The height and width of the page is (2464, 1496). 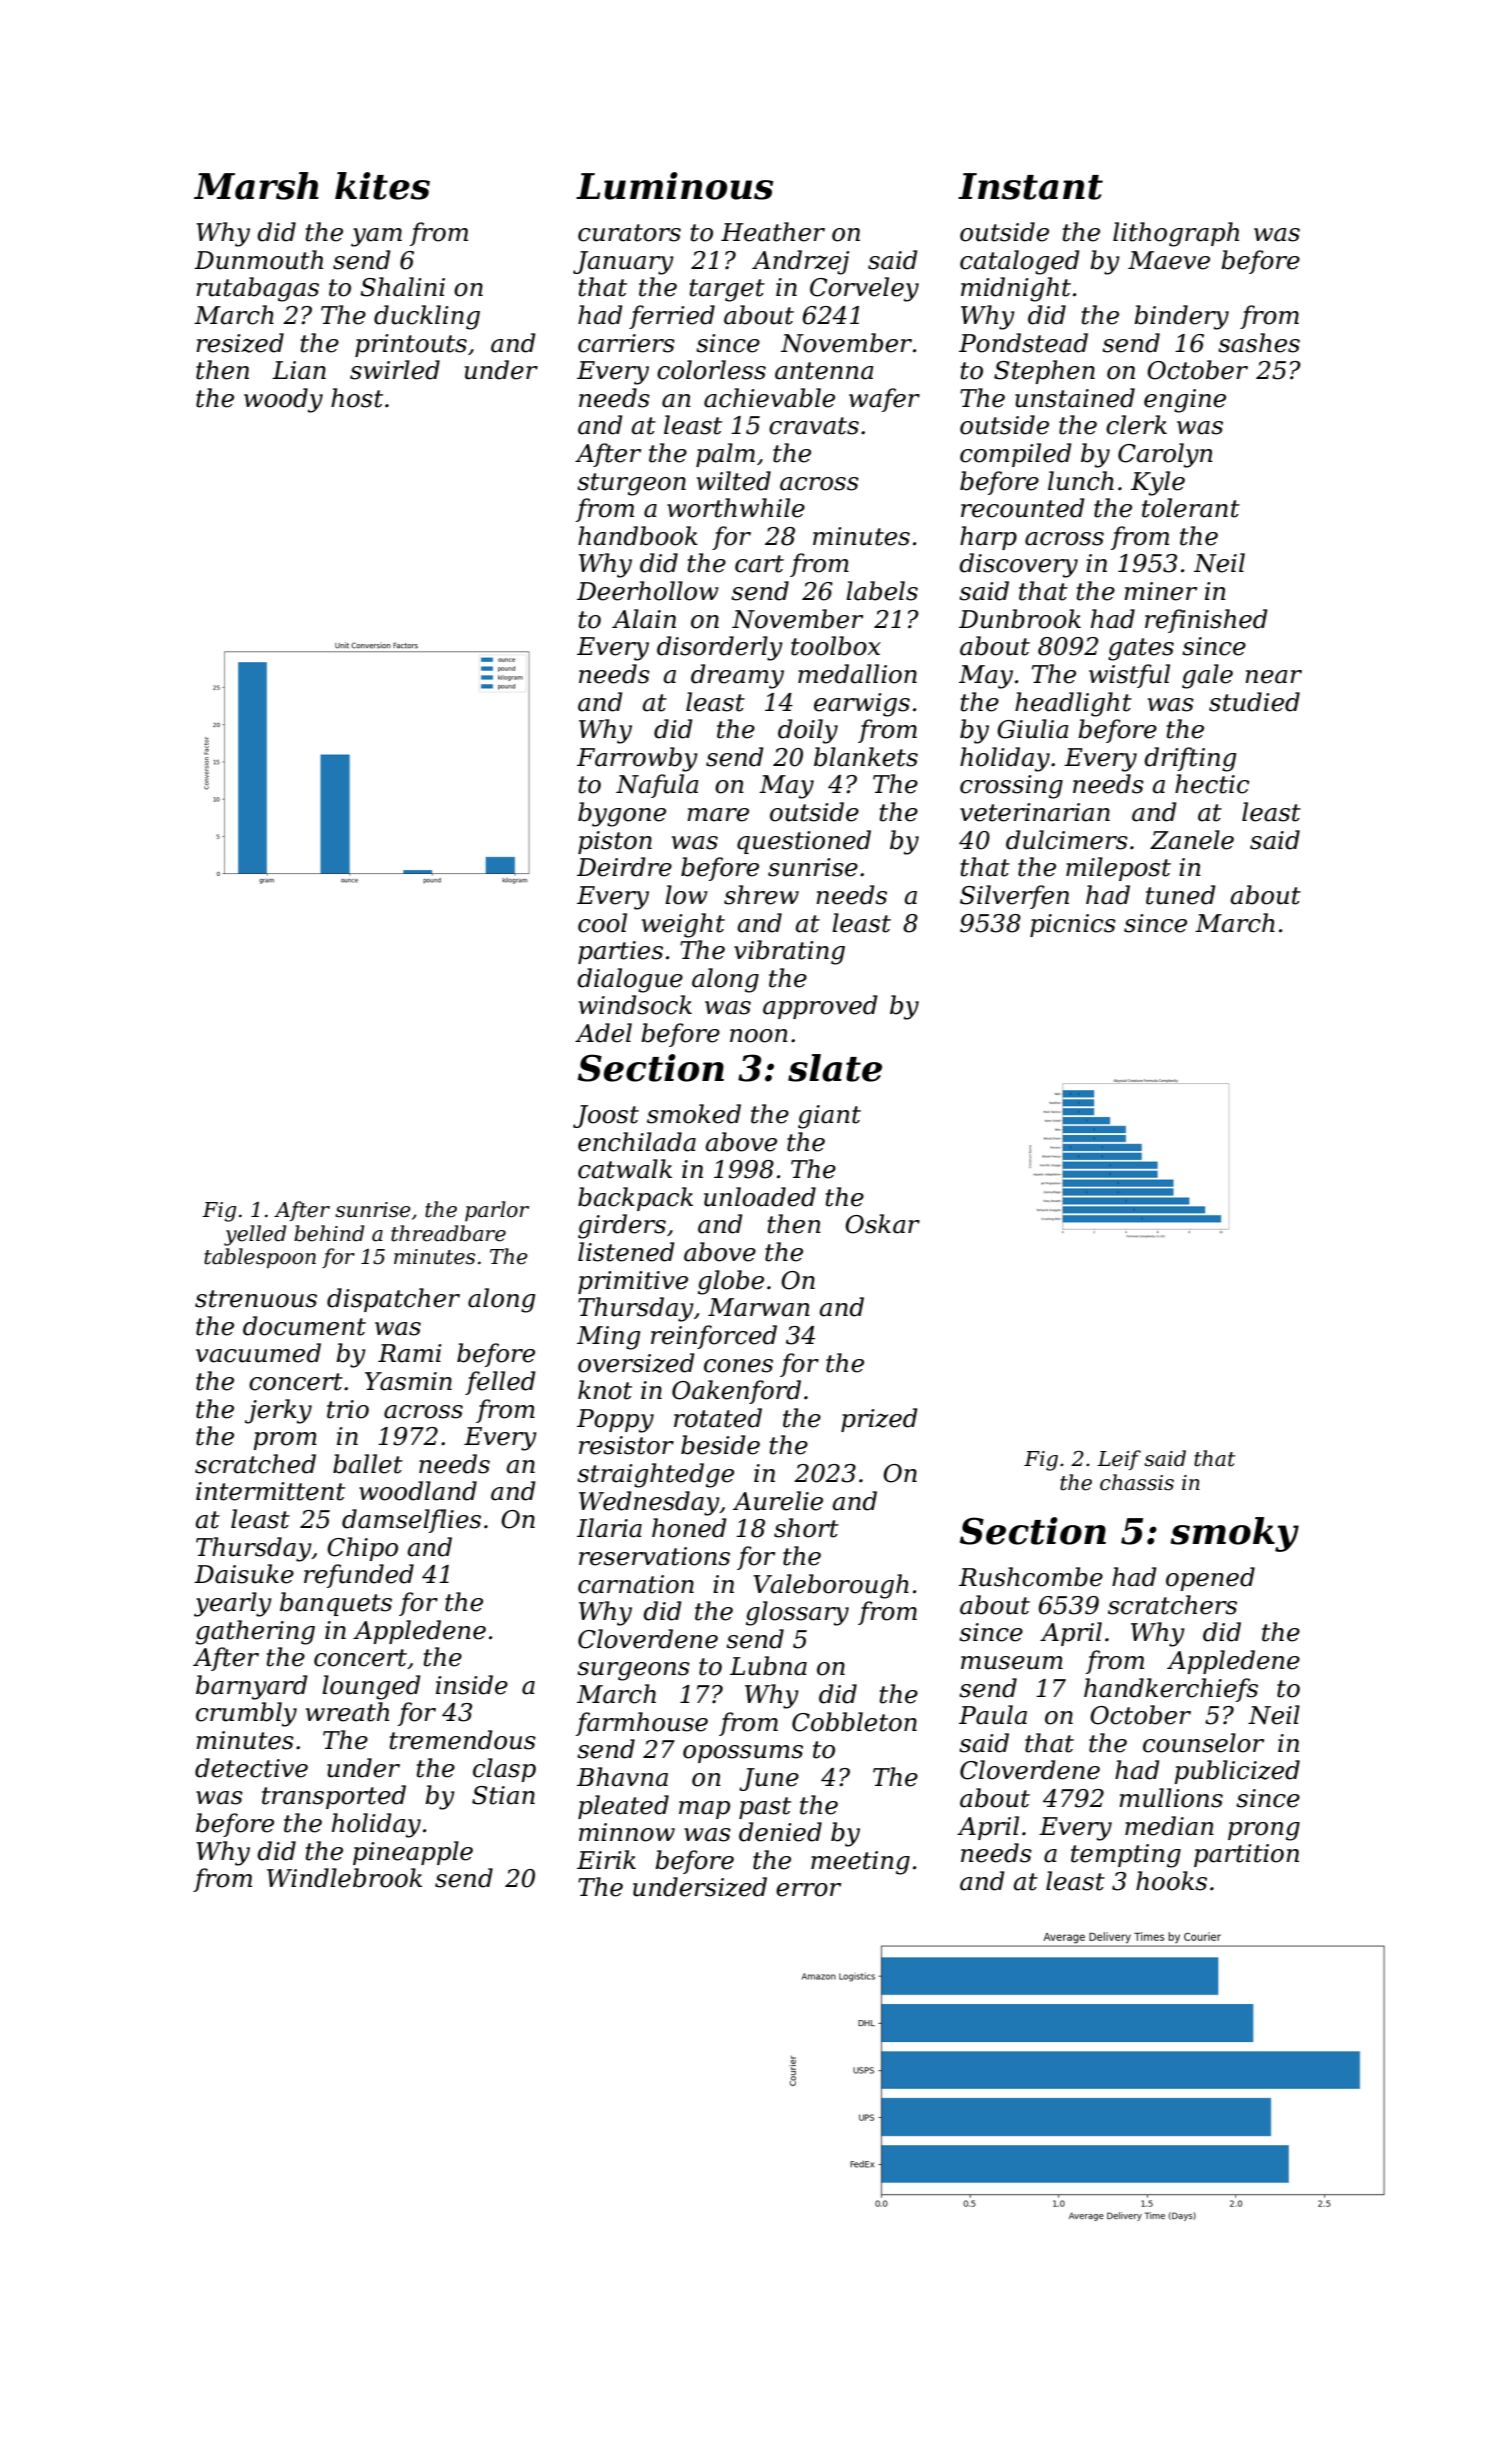 I want to click on Rushcombe, so click(x=1031, y=1577).
